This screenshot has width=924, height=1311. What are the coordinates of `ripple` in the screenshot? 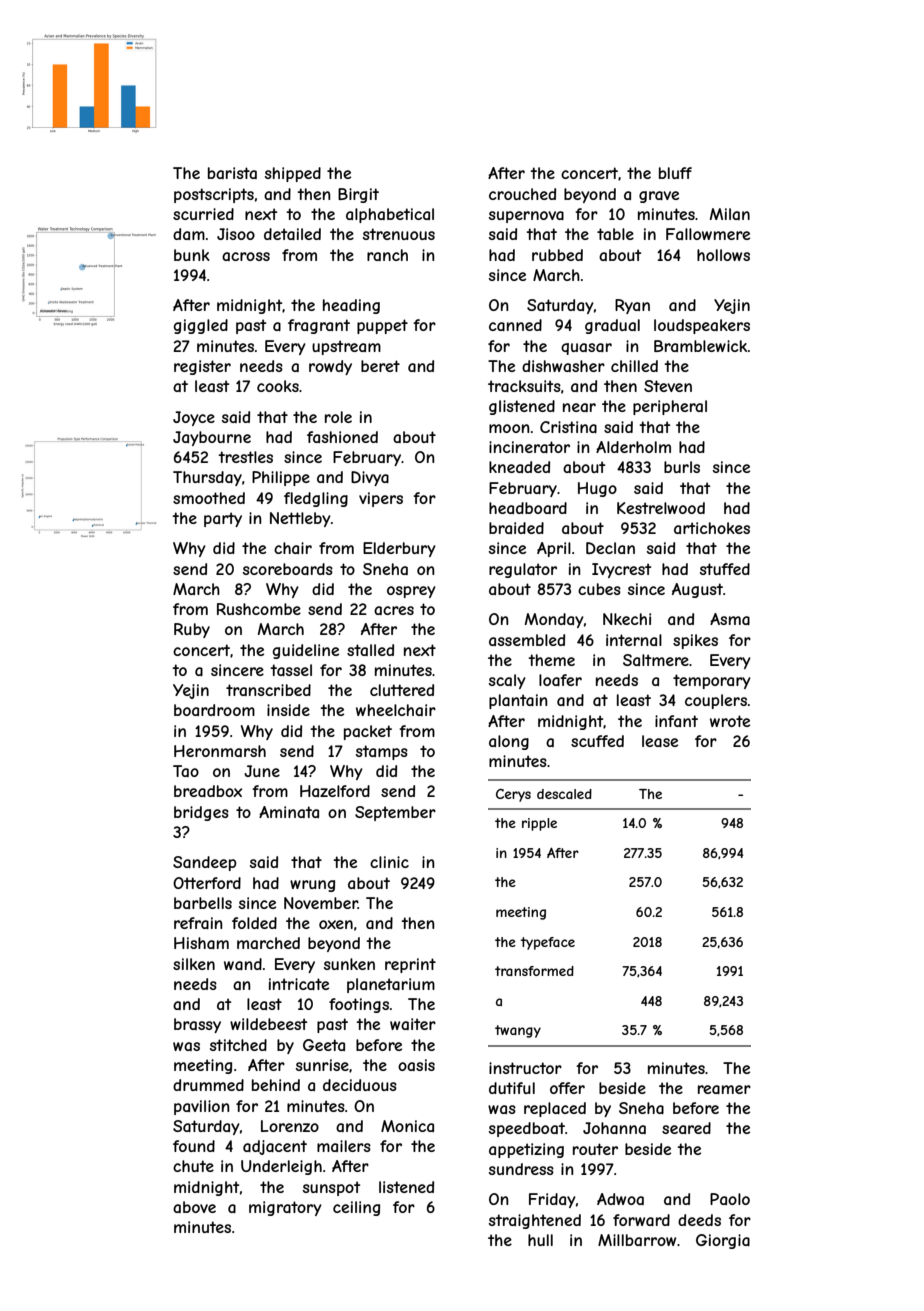 It's located at (539, 824).
